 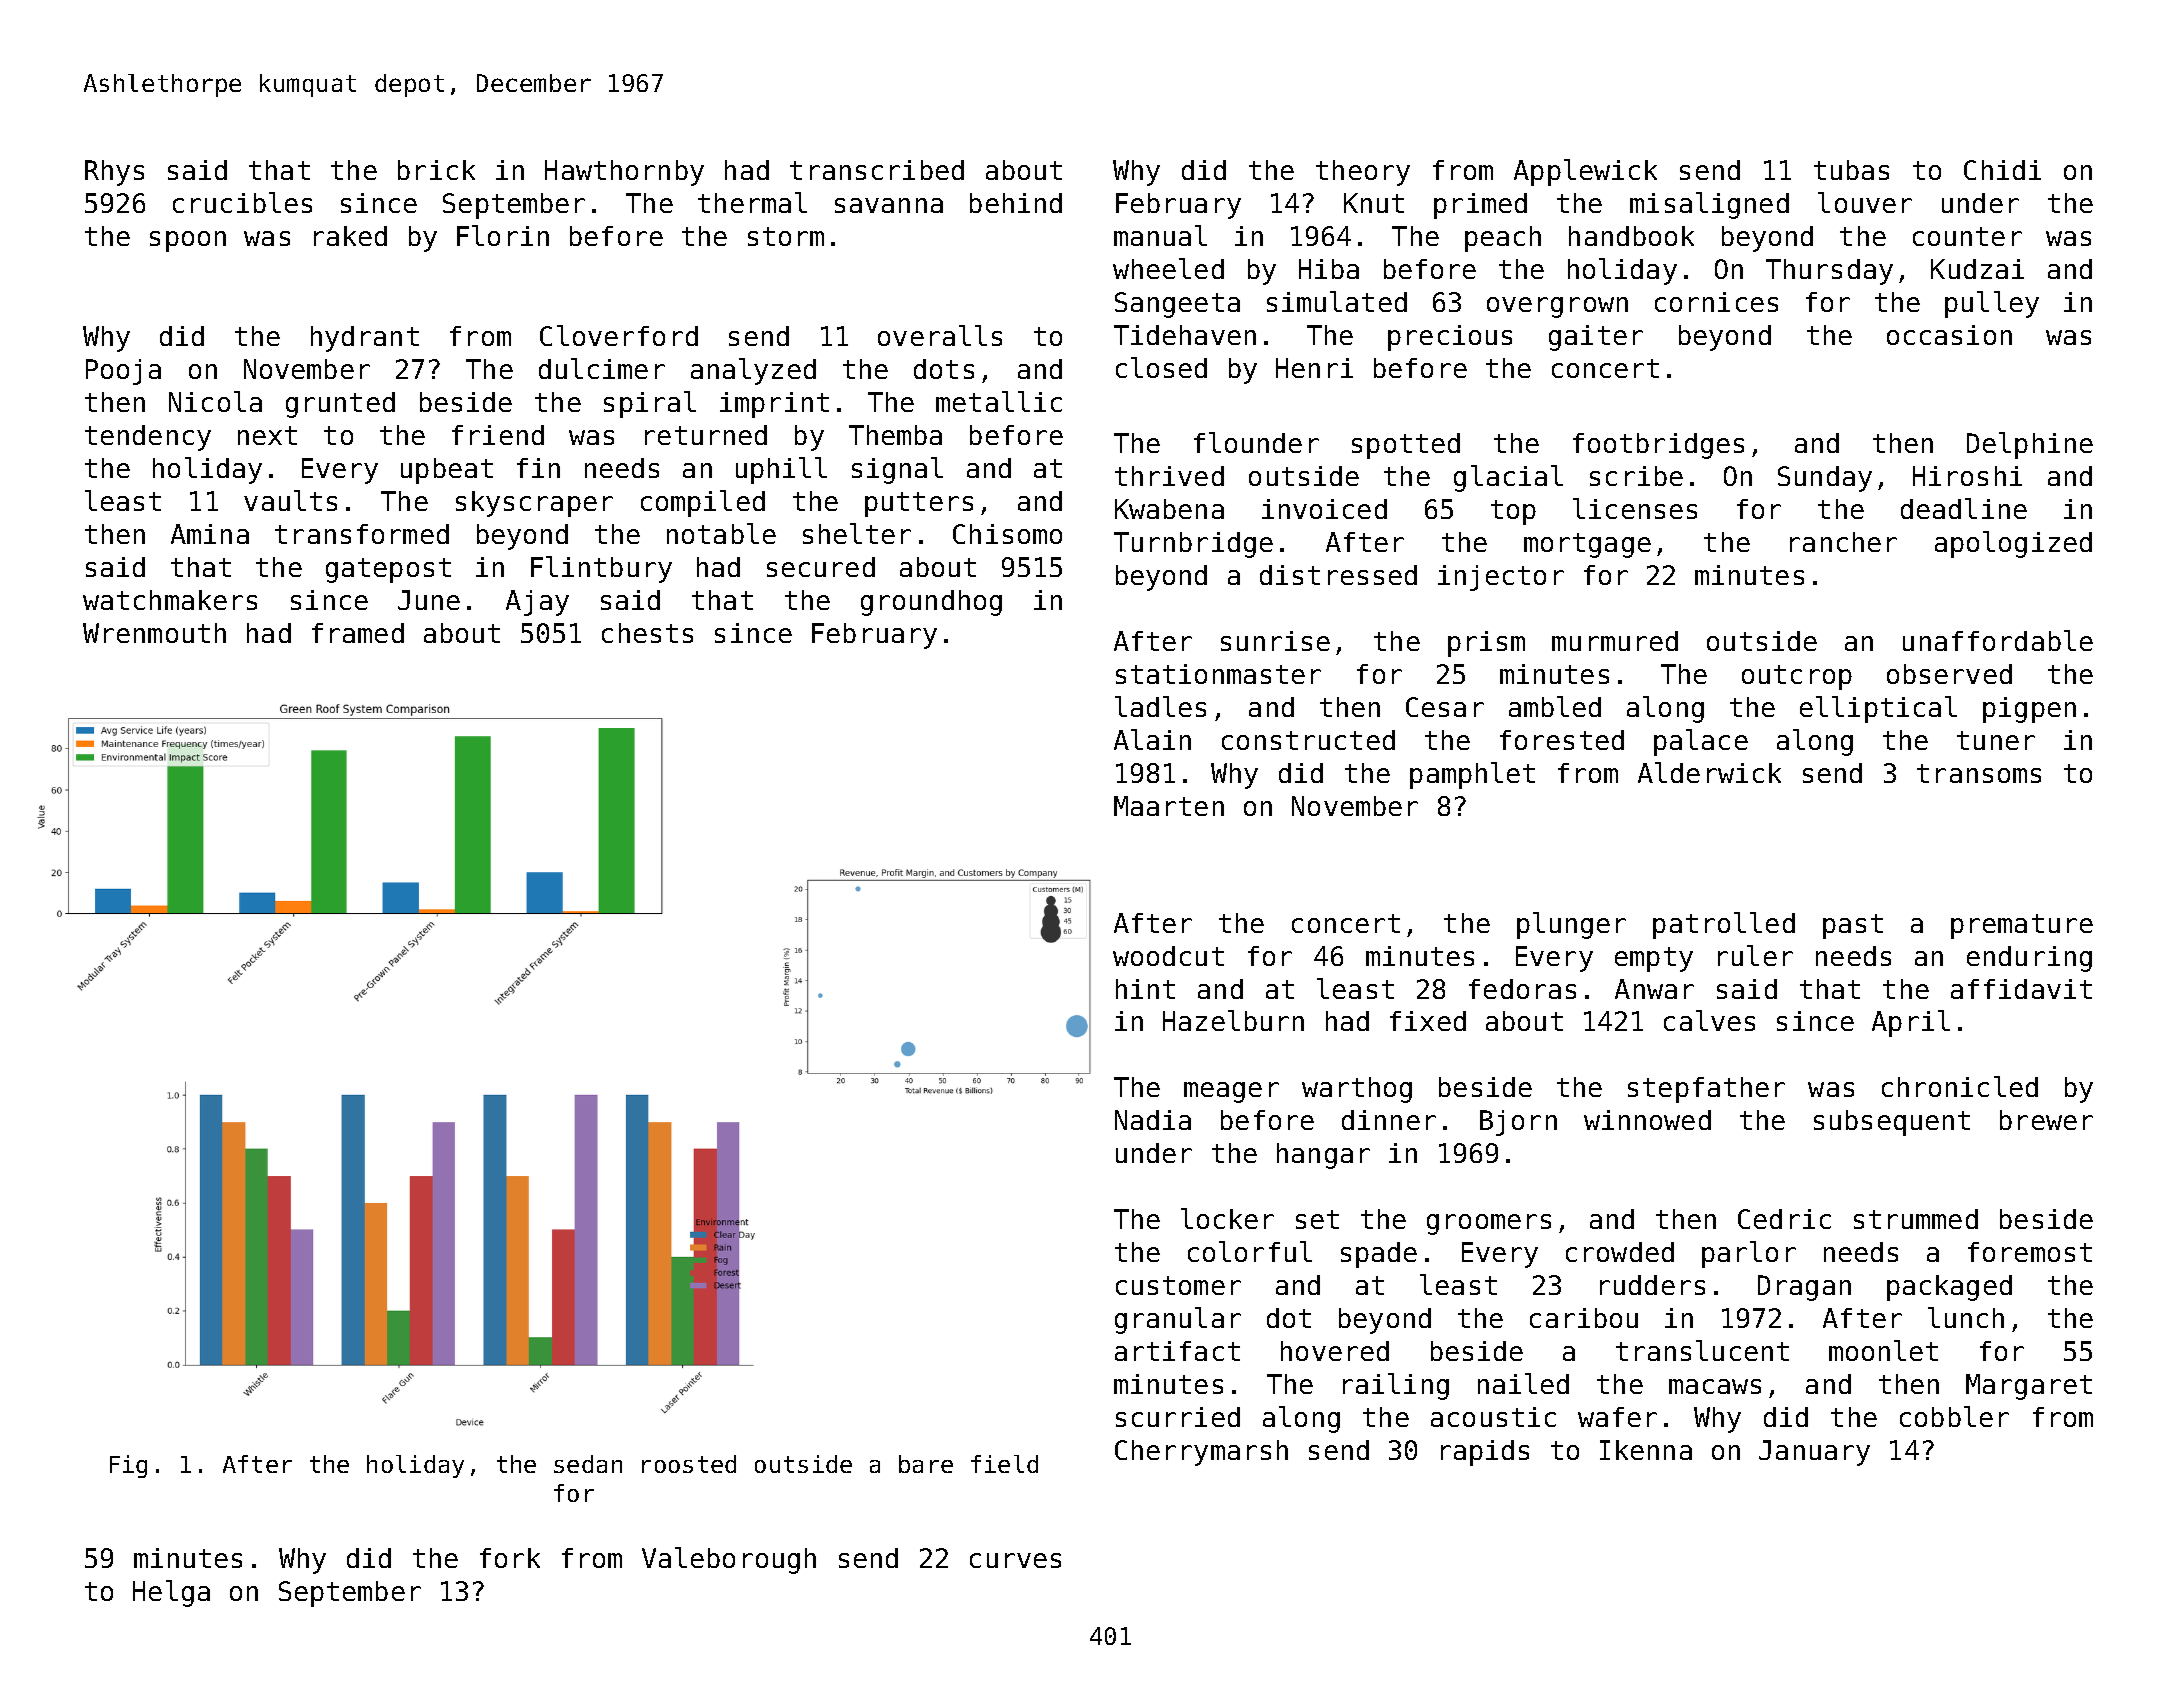 I want to click on curves, so click(x=1015, y=1560).
